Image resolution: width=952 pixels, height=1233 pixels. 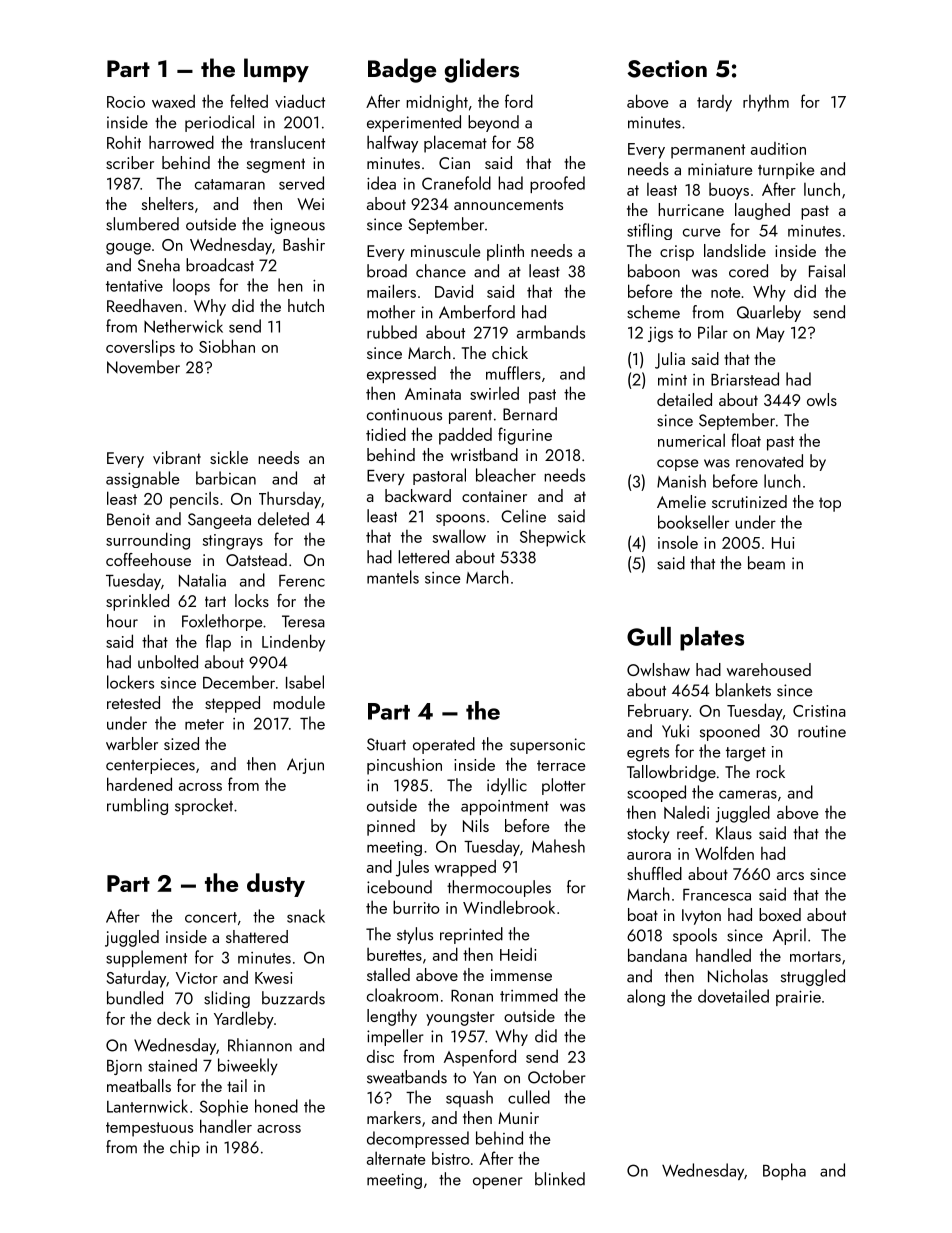 I want to click on along, so click(x=646, y=998).
